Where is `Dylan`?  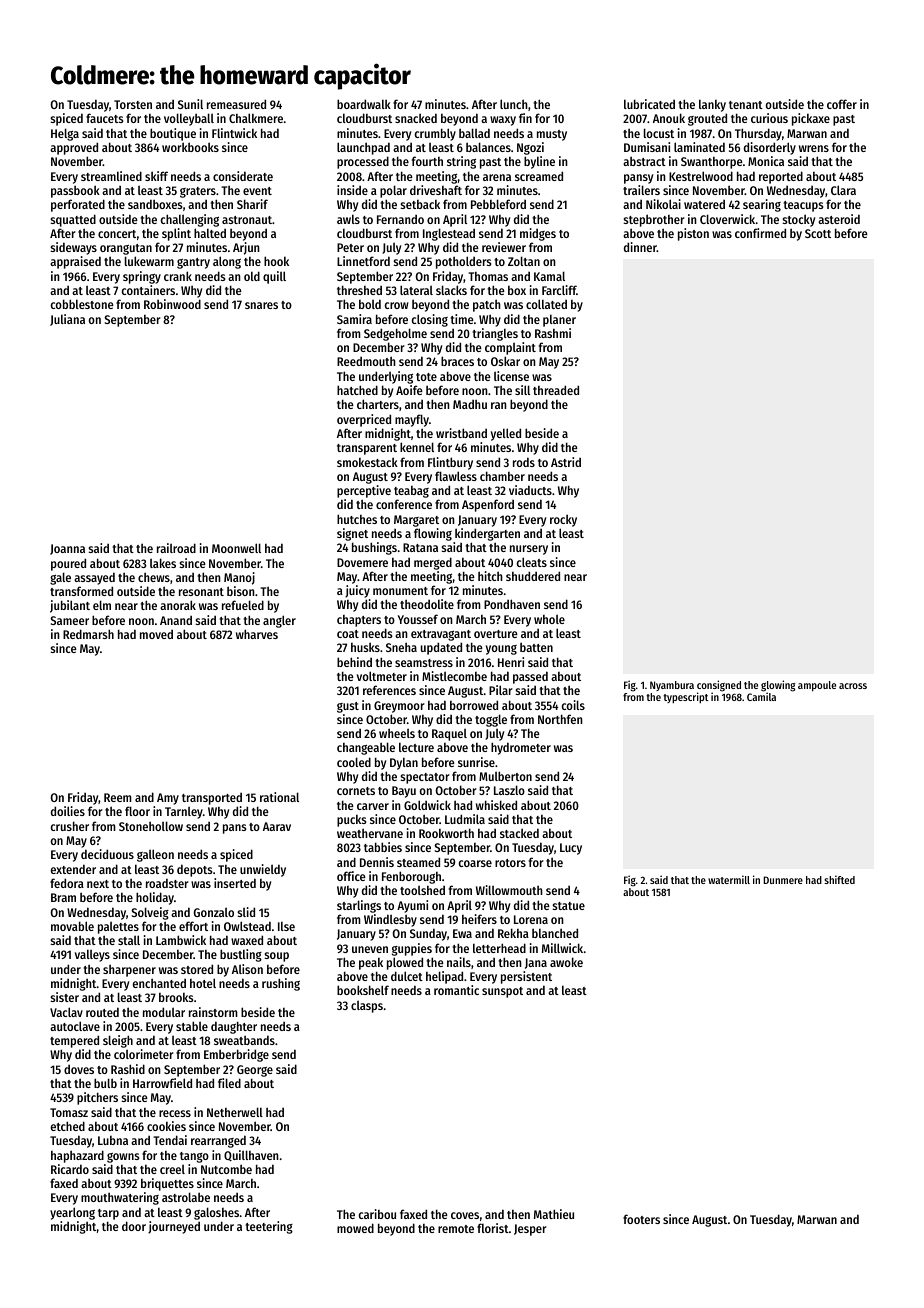
Dylan is located at coordinates (404, 763).
